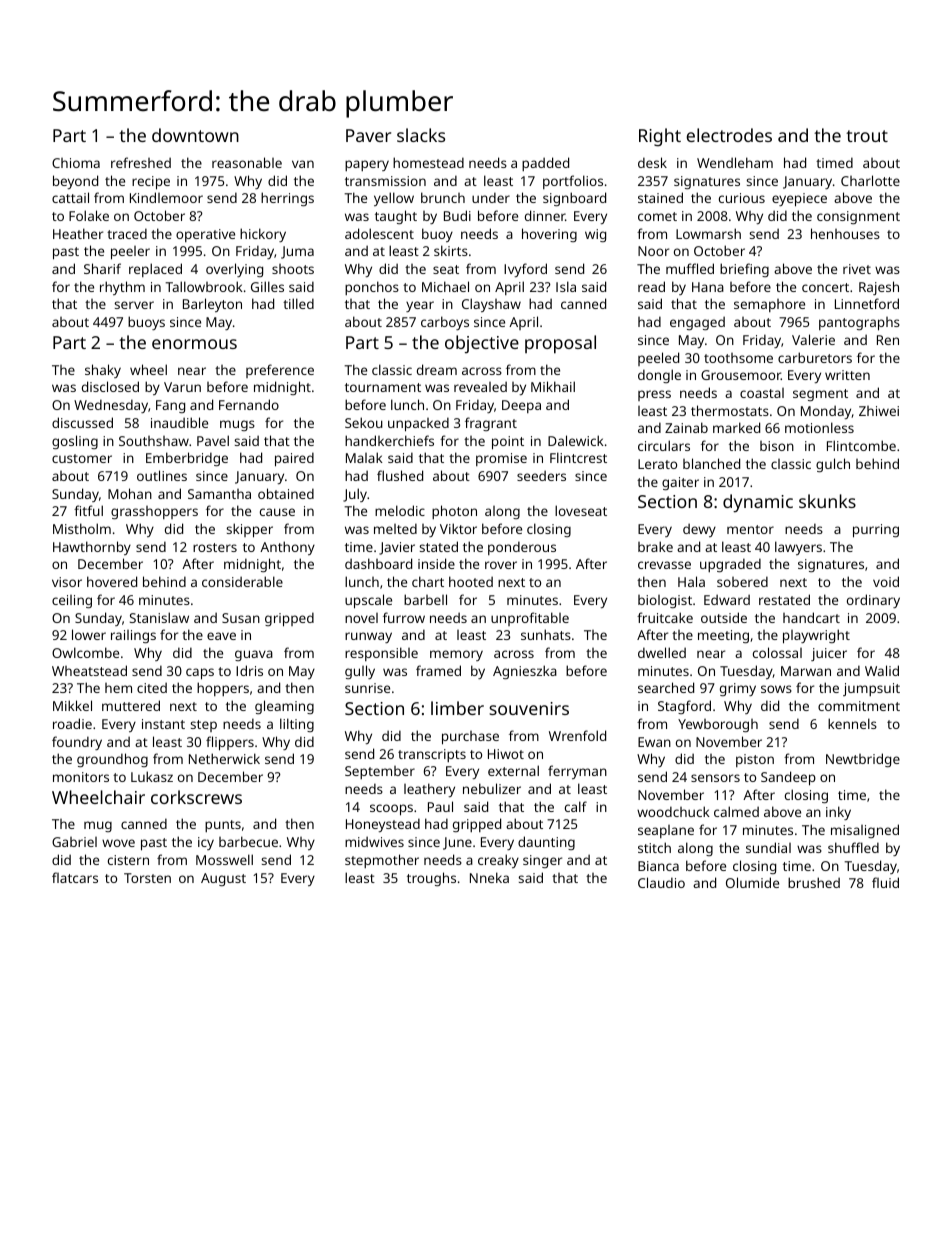 The height and width of the screenshot is (1233, 952). I want to click on ordinary, so click(873, 601).
